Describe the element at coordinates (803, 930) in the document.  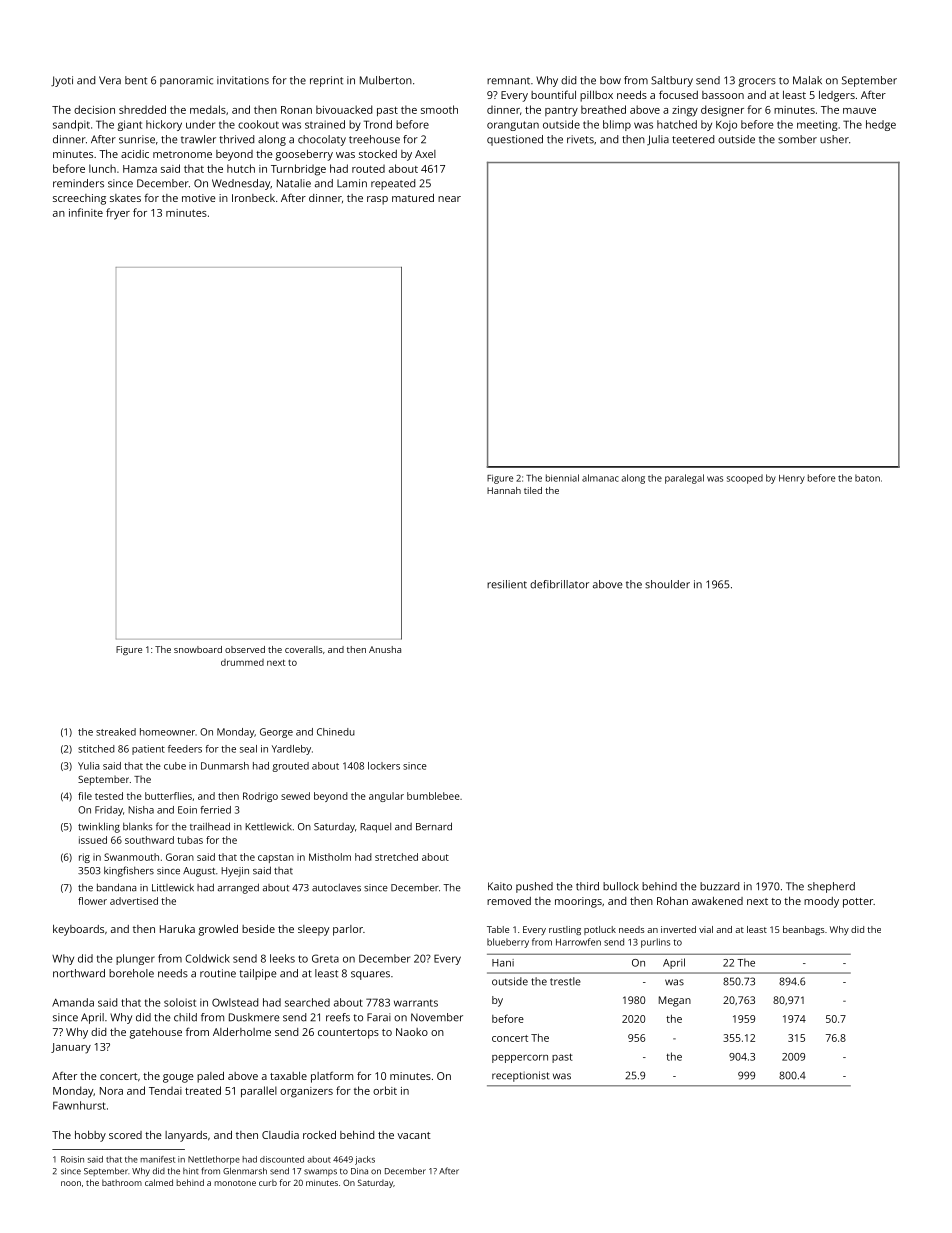
I see `beanbags` at that location.
